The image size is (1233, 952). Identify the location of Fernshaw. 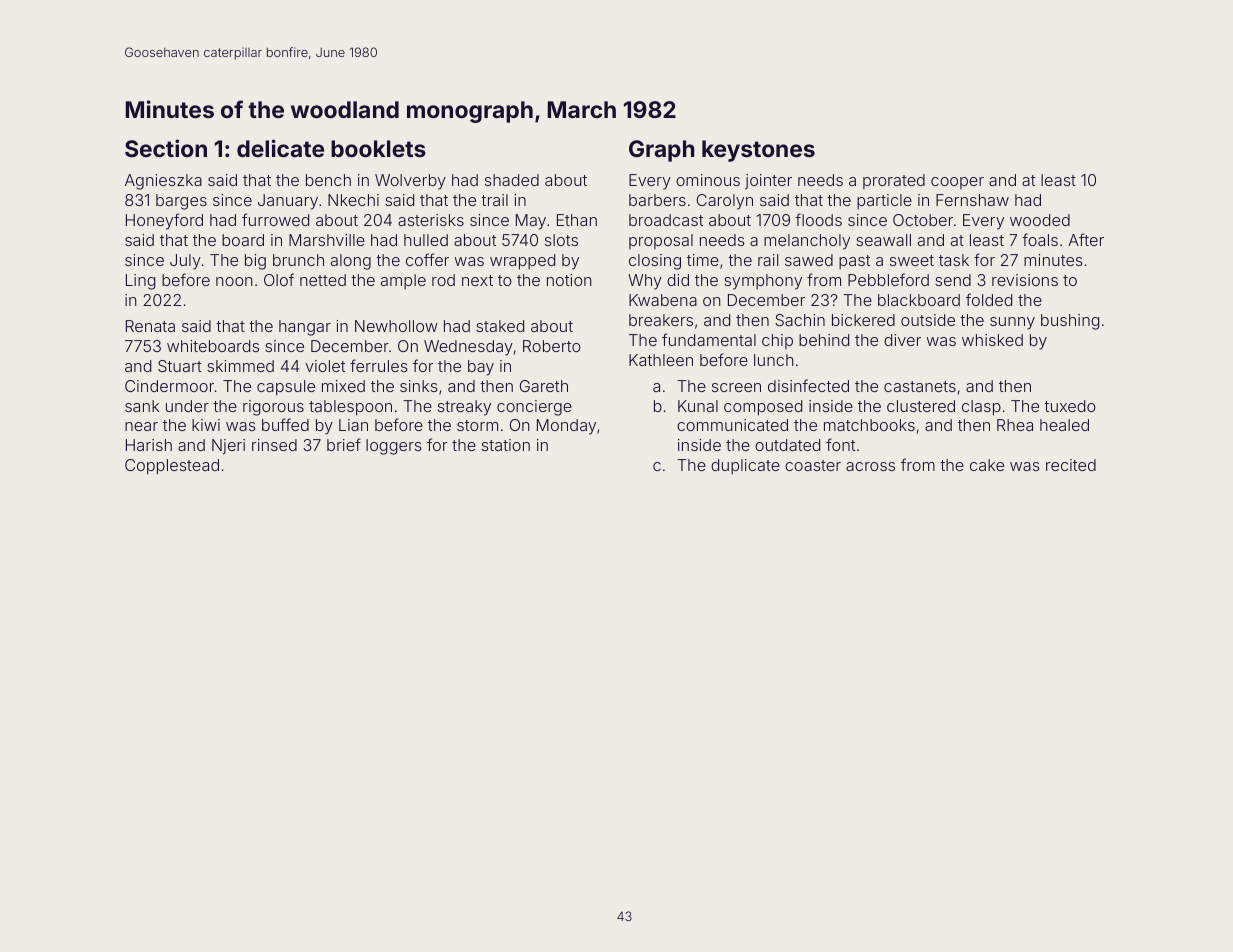
(972, 200).
